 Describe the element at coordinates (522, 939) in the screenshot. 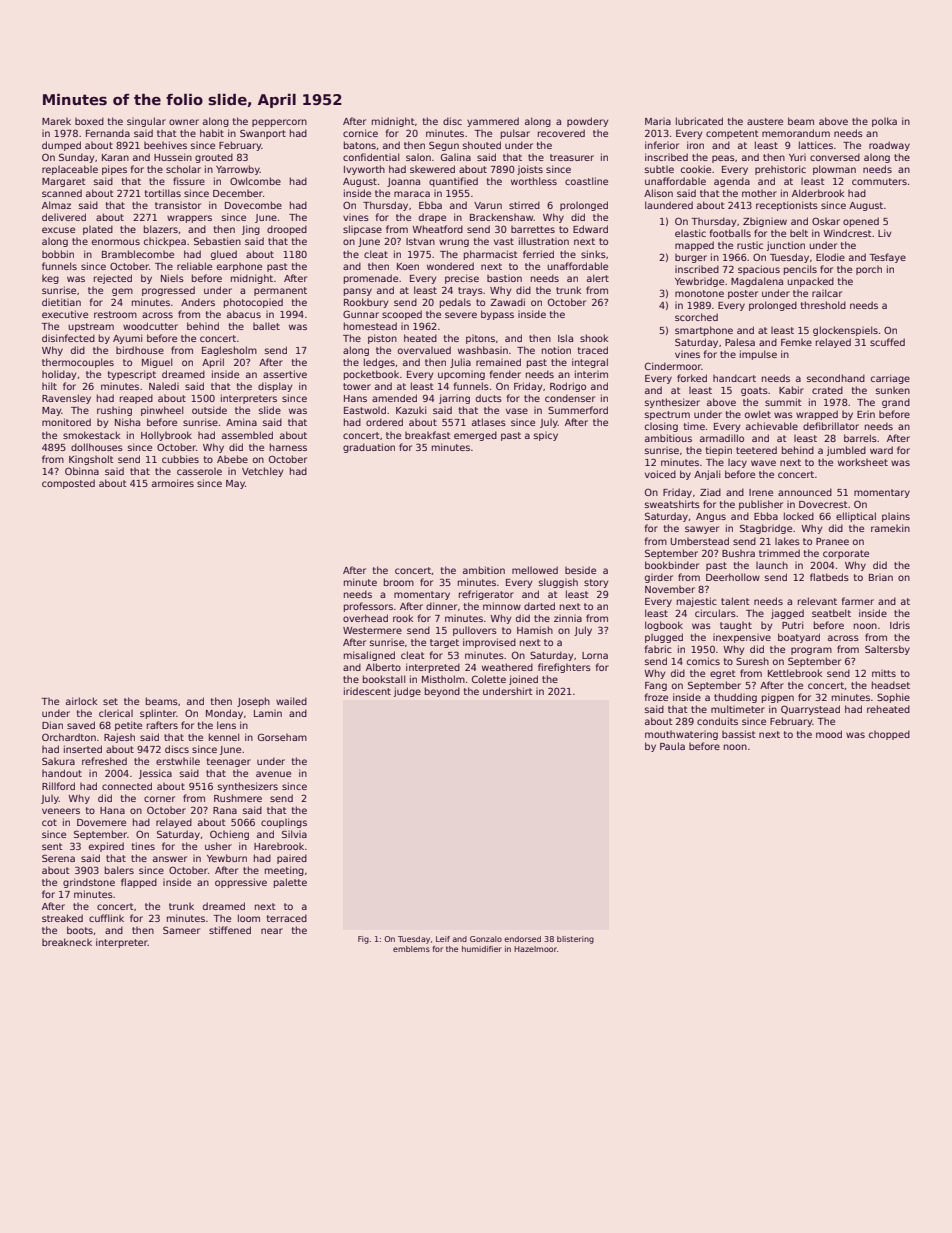

I see `endorsed` at that location.
